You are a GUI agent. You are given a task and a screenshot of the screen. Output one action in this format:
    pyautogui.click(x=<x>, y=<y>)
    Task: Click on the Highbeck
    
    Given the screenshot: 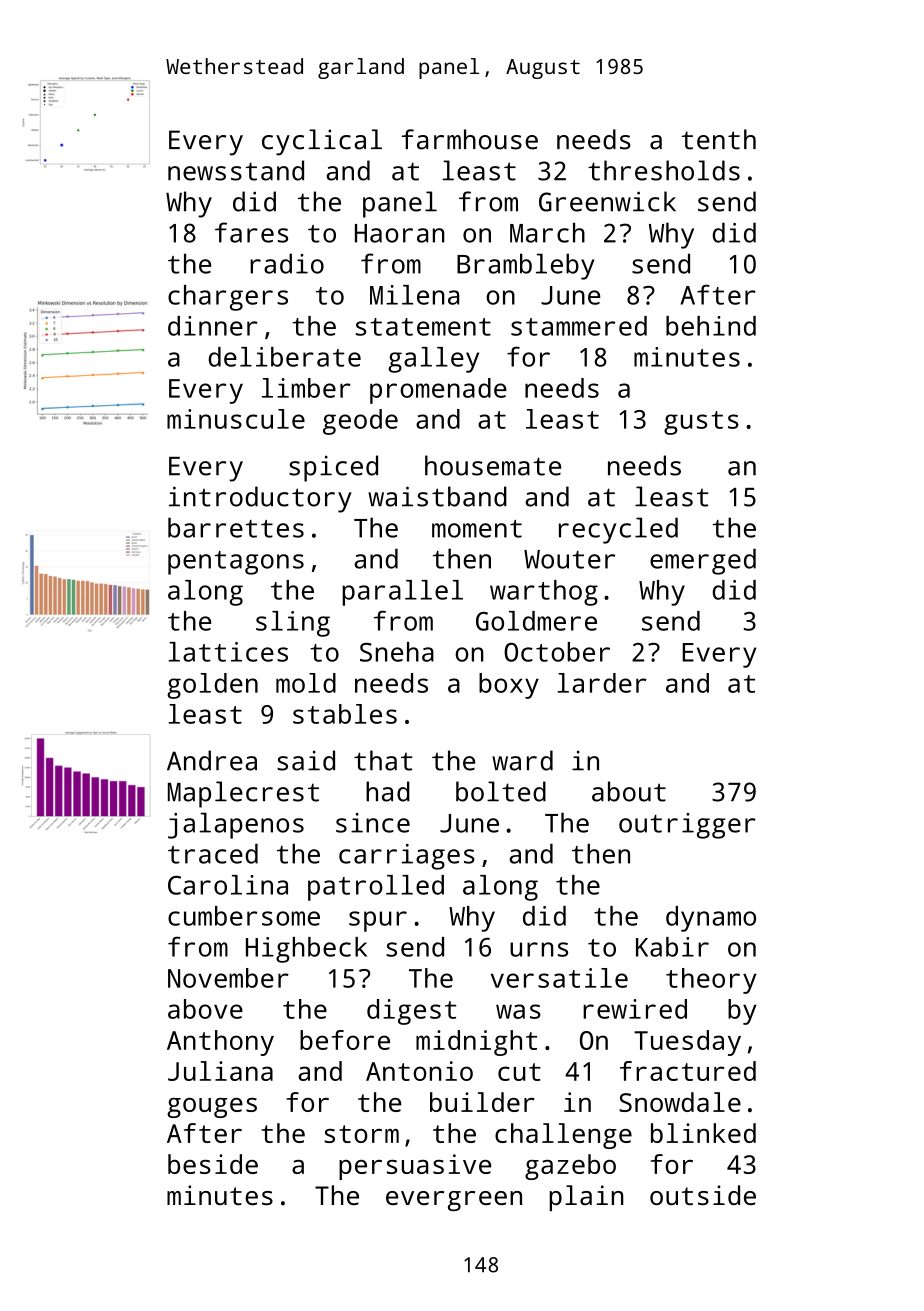 What is the action you would take?
    pyautogui.click(x=306, y=950)
